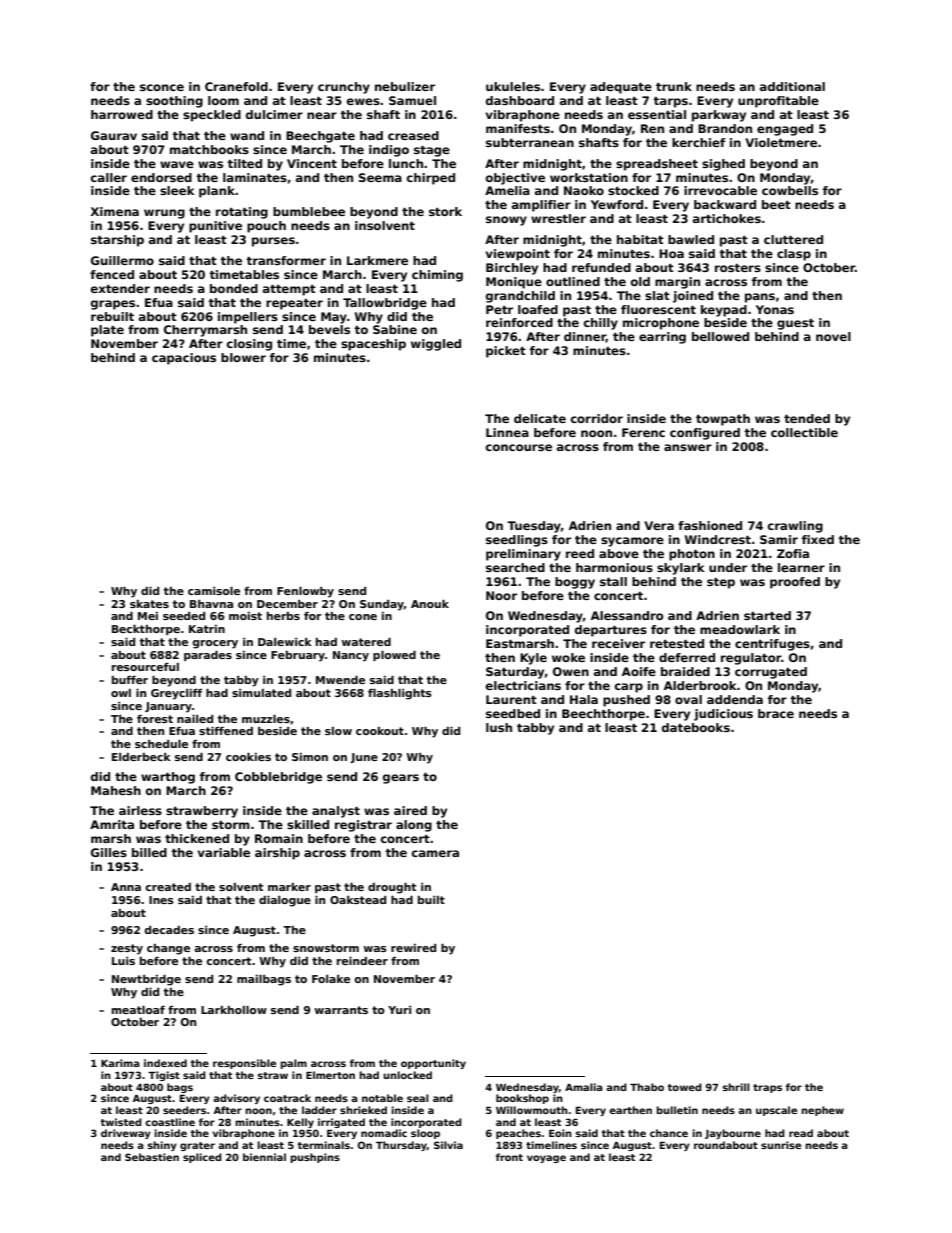 The height and width of the screenshot is (1233, 952). What do you see at coordinates (520, 297) in the screenshot?
I see `grandchild` at bounding box center [520, 297].
